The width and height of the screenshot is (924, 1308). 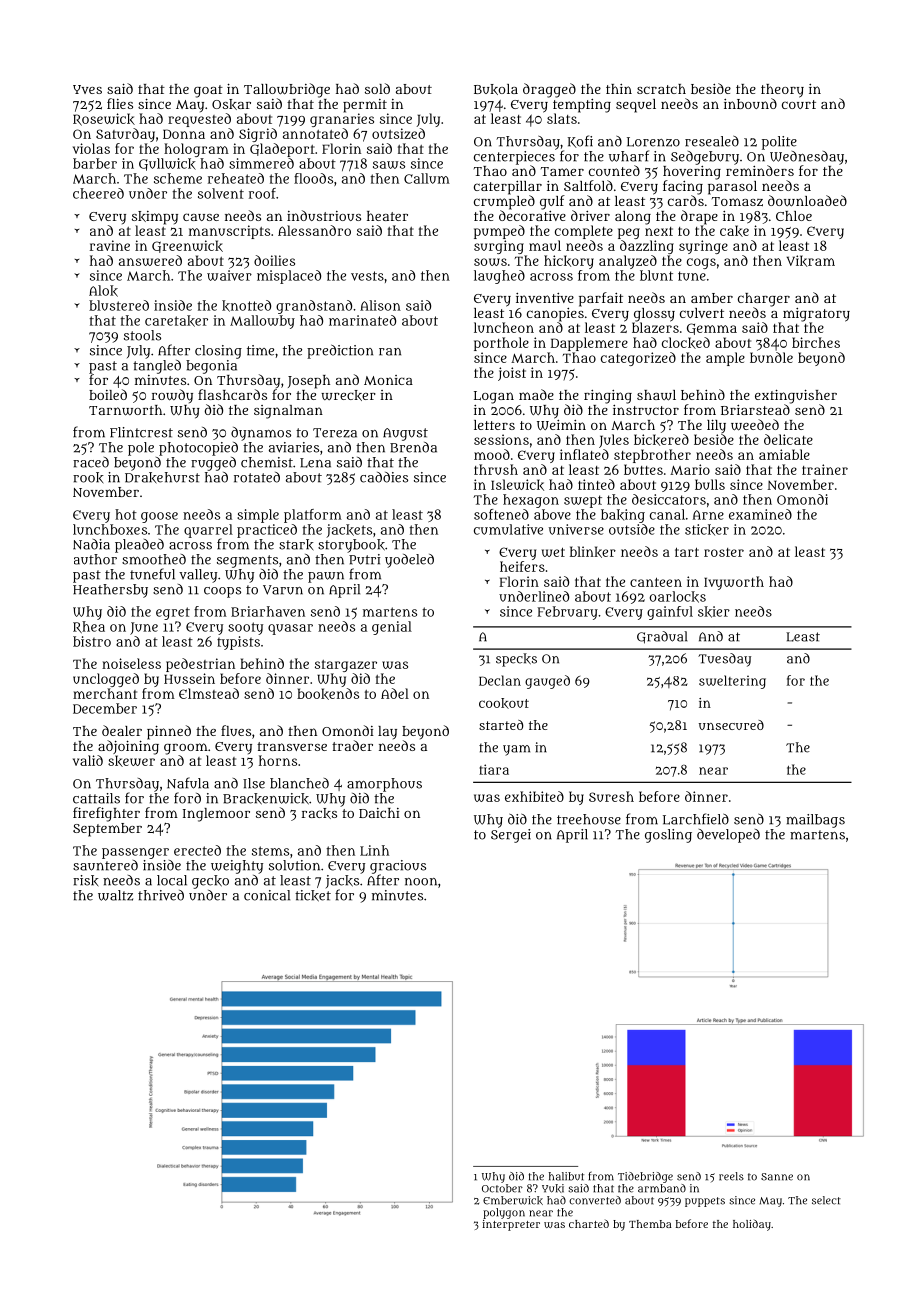 I want to click on theory, so click(x=782, y=91).
